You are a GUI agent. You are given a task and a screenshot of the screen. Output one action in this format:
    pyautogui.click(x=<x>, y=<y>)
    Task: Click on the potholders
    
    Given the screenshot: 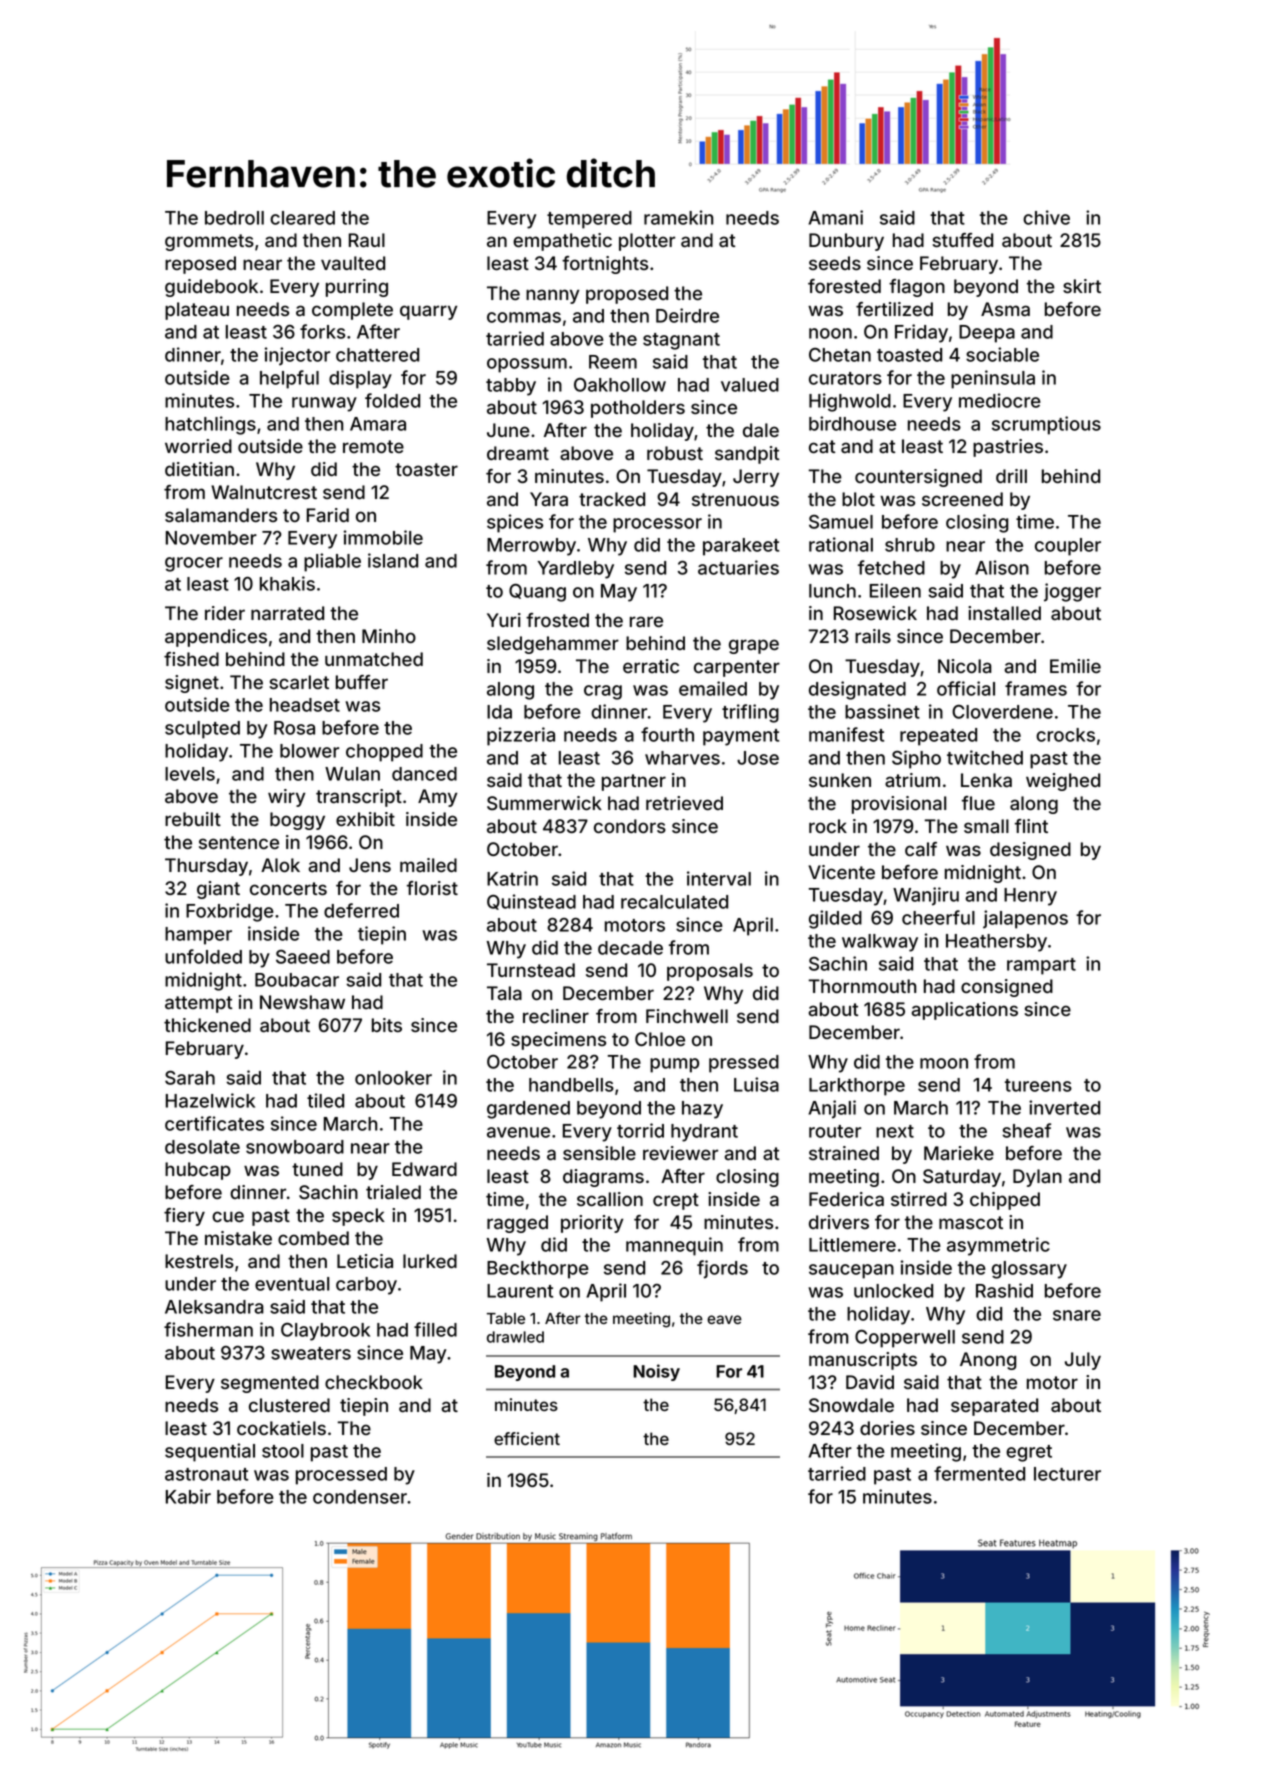 What is the action you would take?
    pyautogui.click(x=638, y=409)
